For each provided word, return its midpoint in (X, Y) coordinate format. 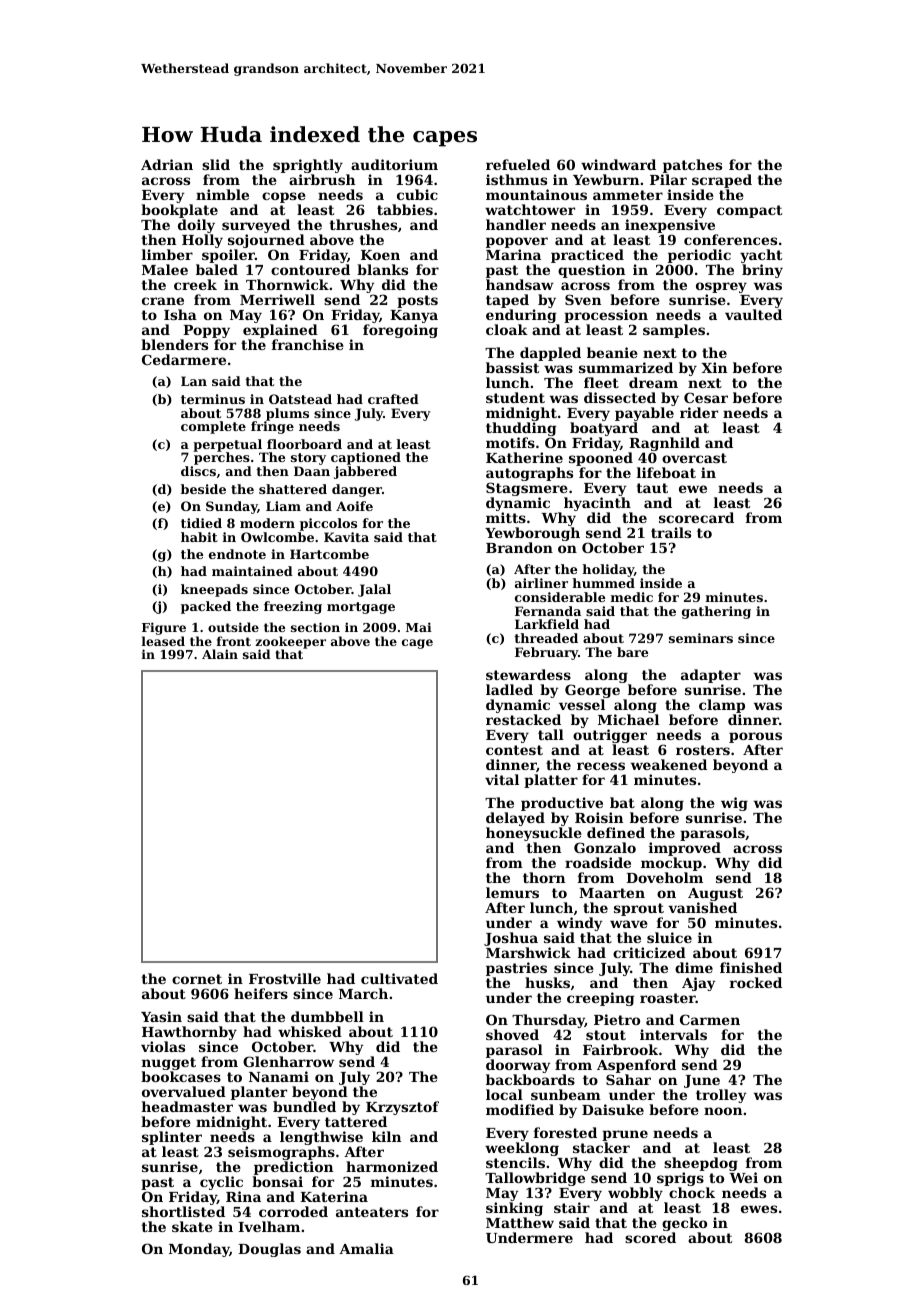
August (715, 894)
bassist (512, 367)
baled (217, 269)
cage (417, 644)
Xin (714, 367)
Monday (199, 1250)
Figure (164, 628)
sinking (514, 1209)
